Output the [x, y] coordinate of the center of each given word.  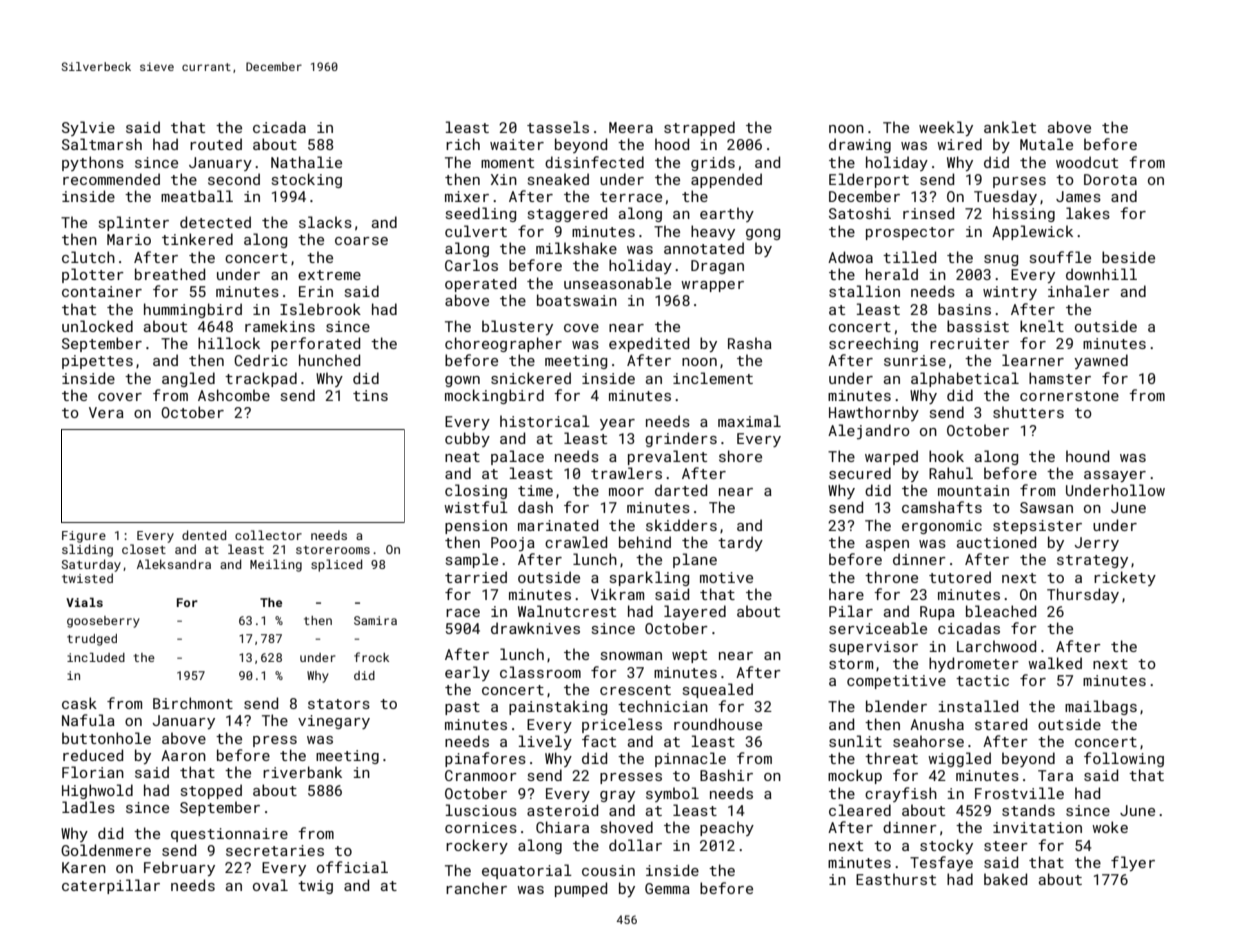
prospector [910, 233]
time [535, 490]
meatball [197, 196]
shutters [1028, 412]
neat [462, 457]
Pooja [513, 544]
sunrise [915, 360]
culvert [476, 231]
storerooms [333, 550]
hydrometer [974, 664]
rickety [1125, 578]
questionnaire [229, 835]
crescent [635, 690]
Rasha [750, 343]
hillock [229, 343]
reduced [93, 755]
